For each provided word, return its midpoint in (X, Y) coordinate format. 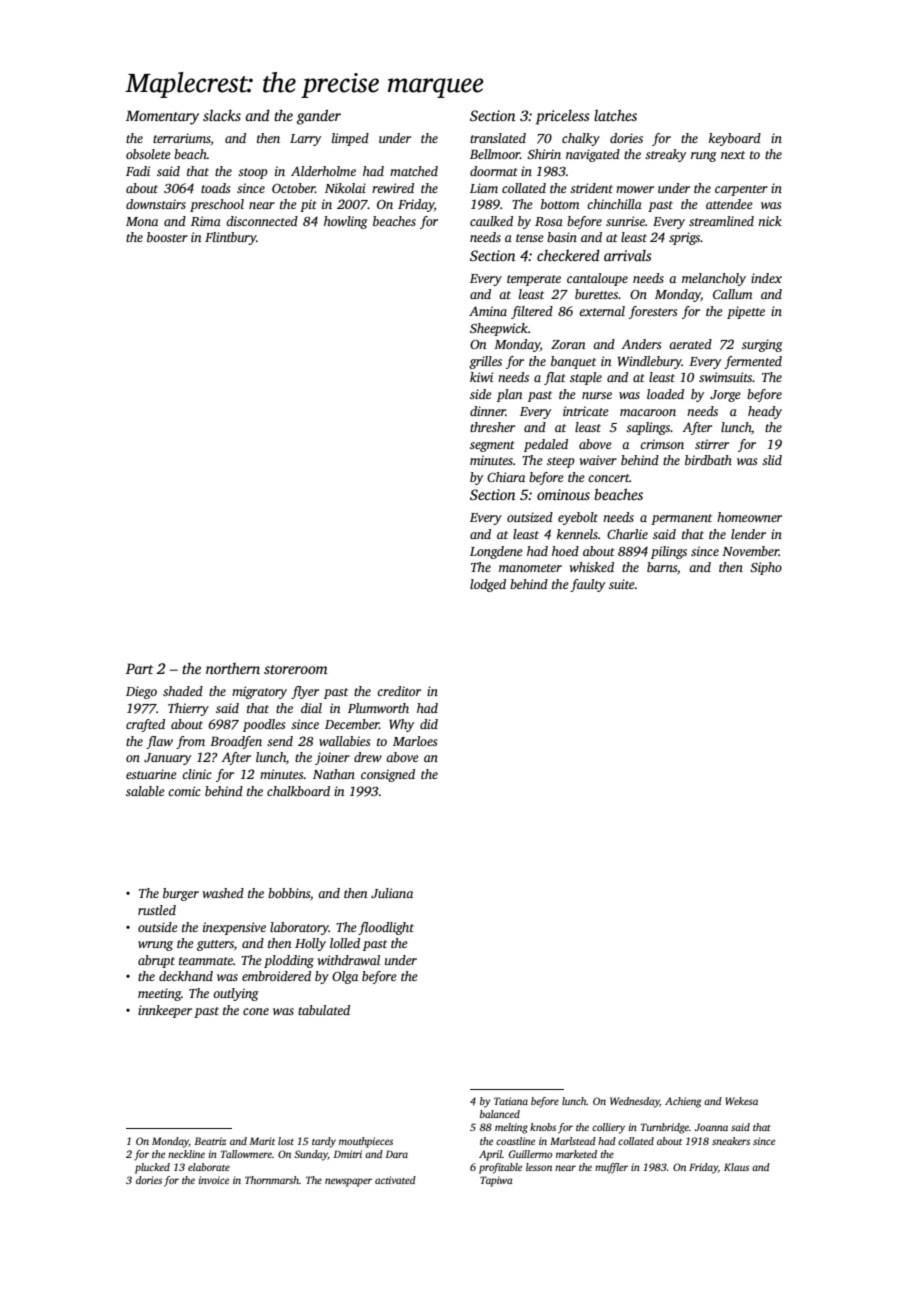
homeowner (749, 517)
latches (615, 115)
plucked (152, 1168)
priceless (563, 117)
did (429, 724)
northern (233, 668)
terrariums (182, 138)
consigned (388, 775)
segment (492, 446)
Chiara (506, 477)
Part (139, 668)
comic (184, 791)
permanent (681, 519)
